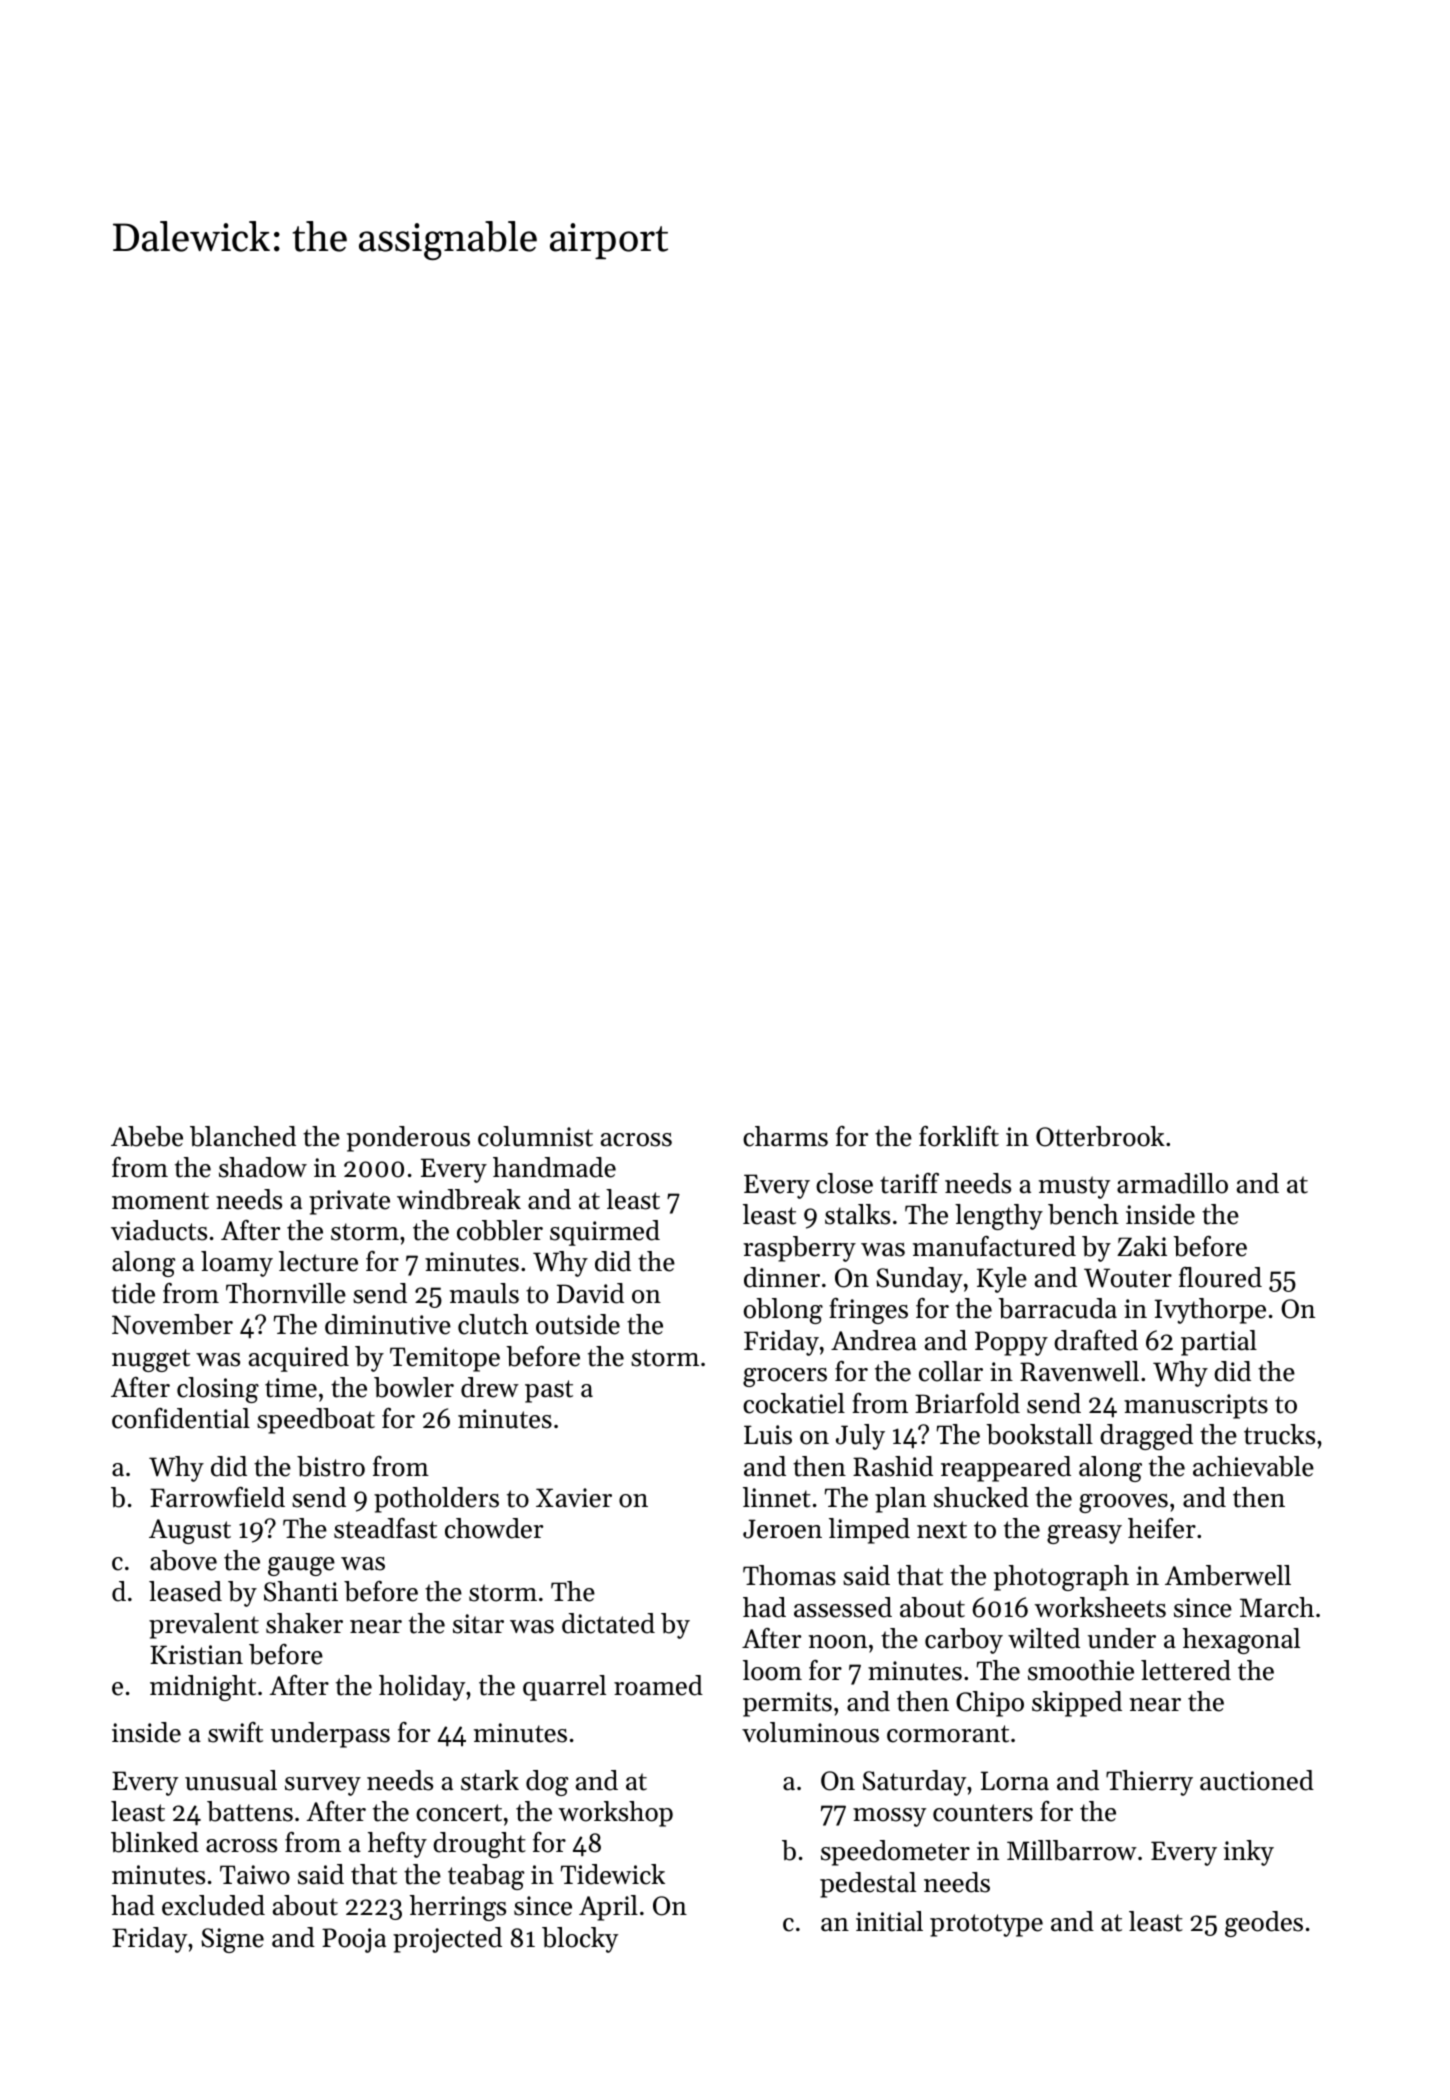 The image size is (1450, 2100). What do you see at coordinates (772, 1670) in the image?
I see `loom` at bounding box center [772, 1670].
